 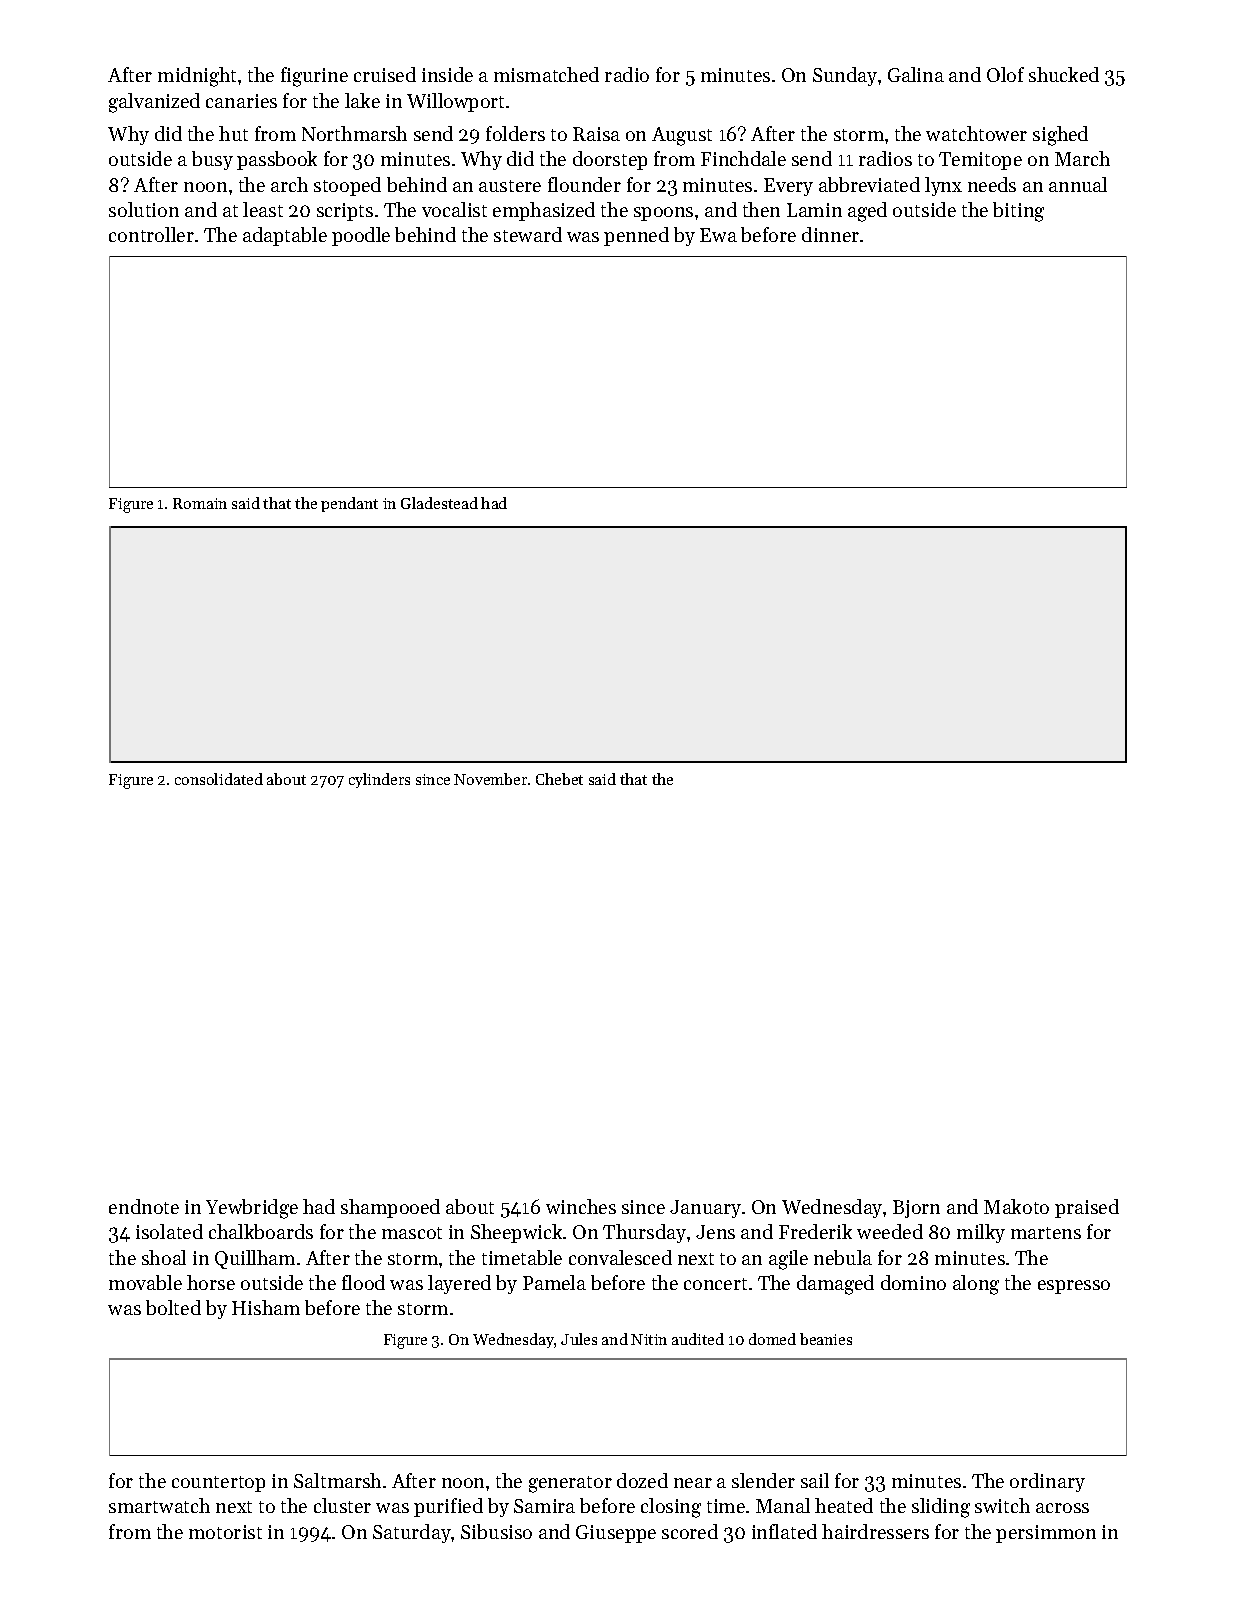 What do you see at coordinates (252, 1209) in the screenshot?
I see `Yewbridge` at bounding box center [252, 1209].
